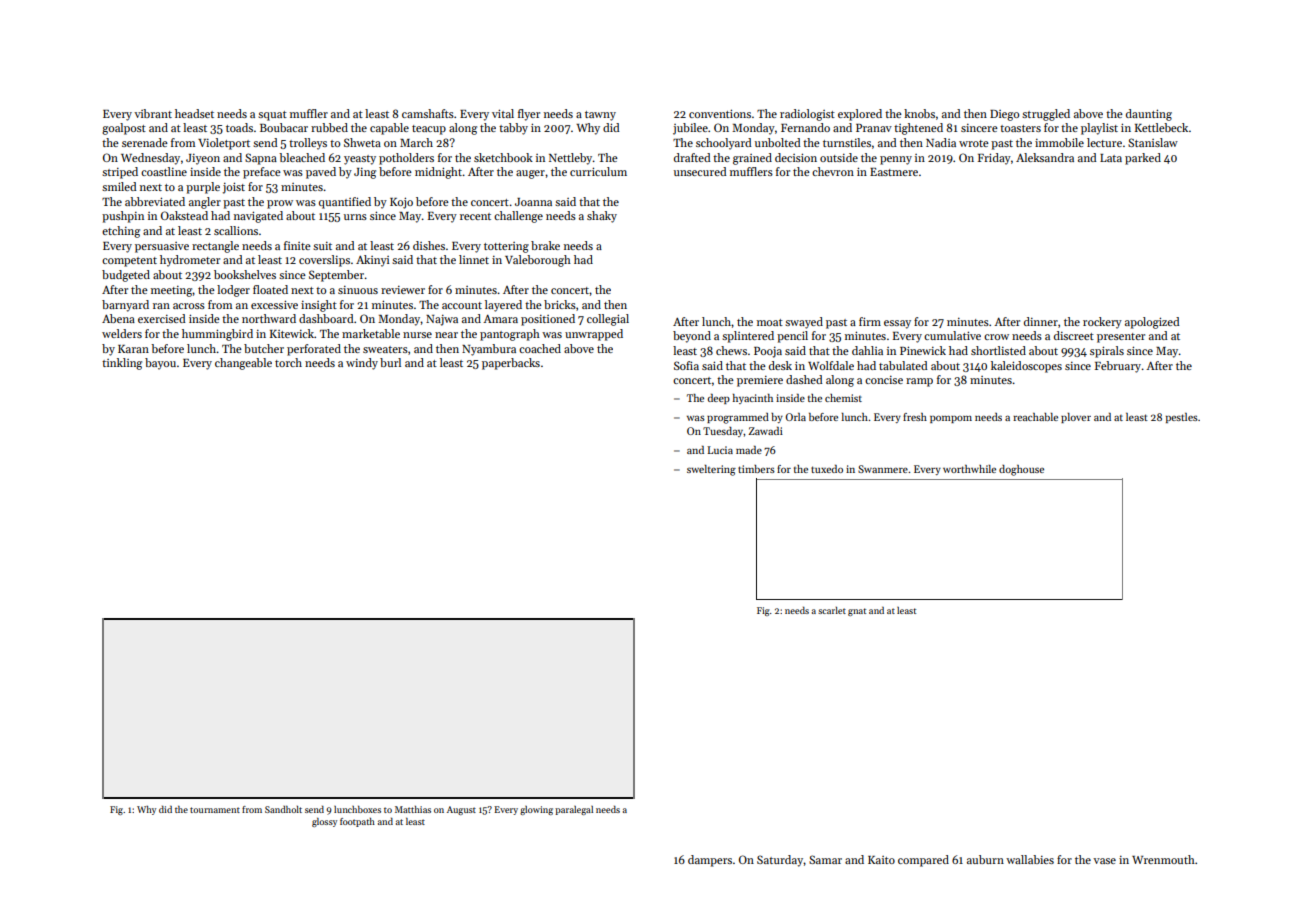 The height and width of the page is (924, 1308). Describe the element at coordinates (574, 810) in the page. I see `paralegal` at that location.
